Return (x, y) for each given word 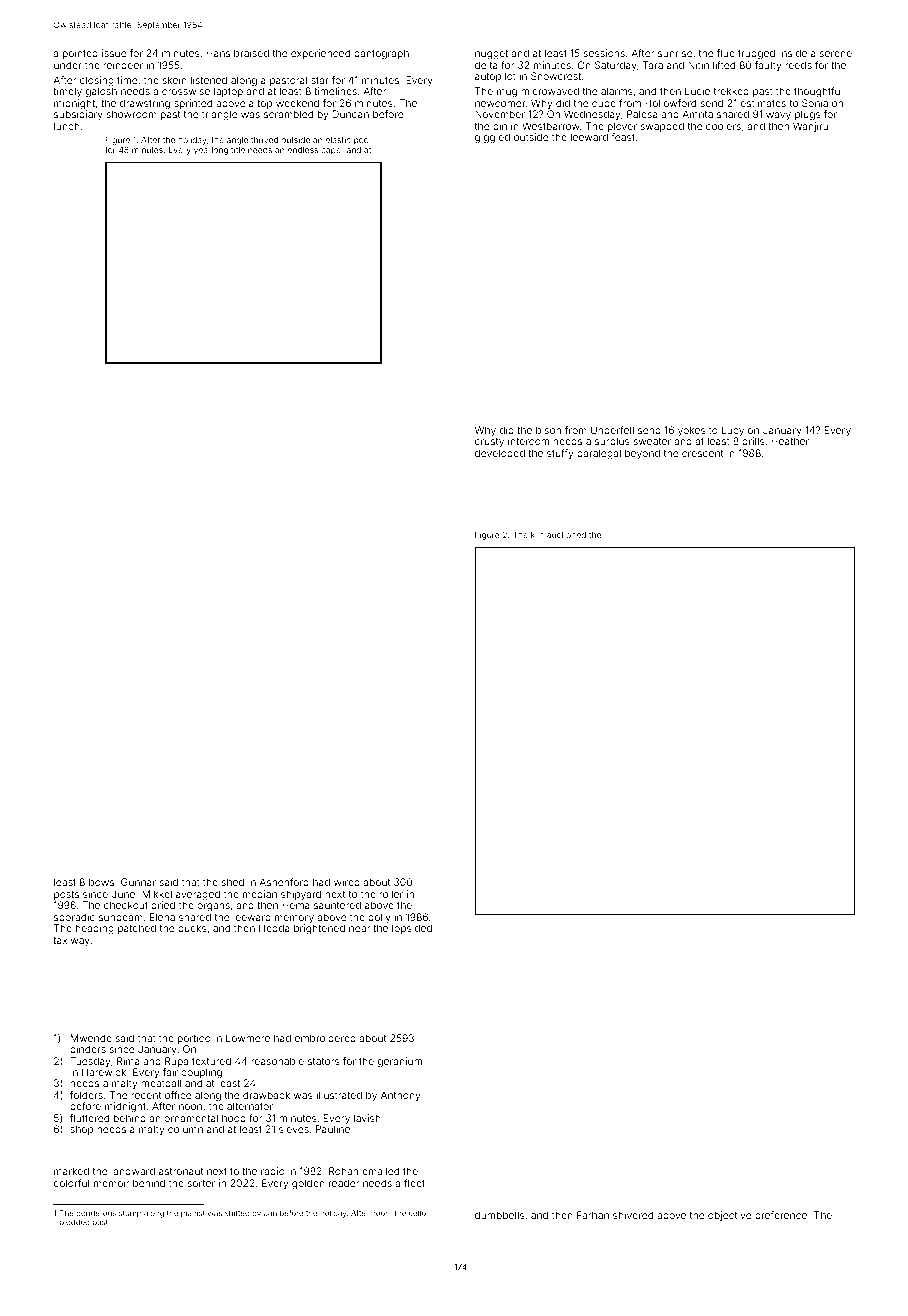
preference (781, 1216)
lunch (67, 126)
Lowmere (248, 1038)
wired (347, 882)
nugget (491, 54)
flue (726, 53)
